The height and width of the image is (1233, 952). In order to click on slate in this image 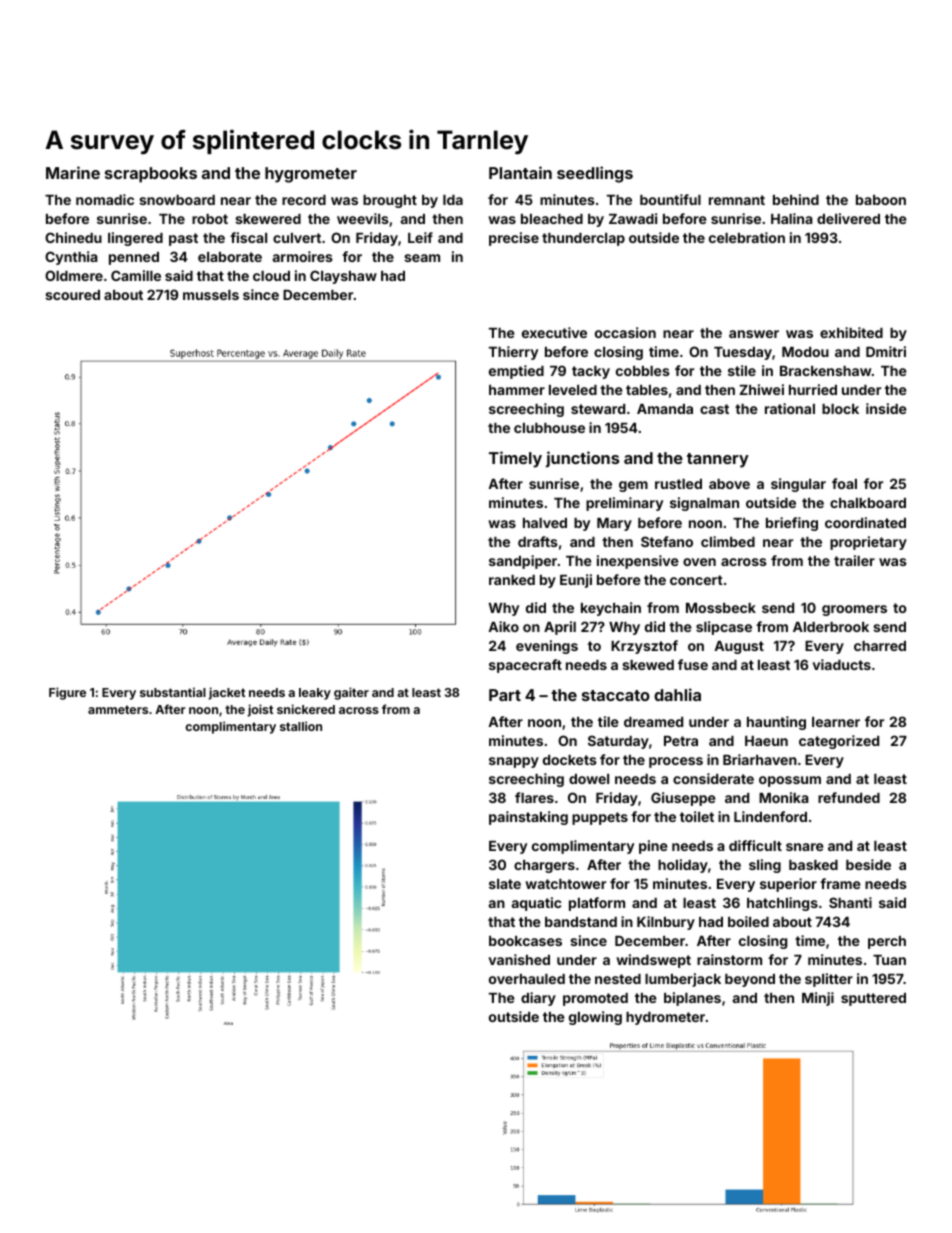, I will do `click(505, 884)`.
